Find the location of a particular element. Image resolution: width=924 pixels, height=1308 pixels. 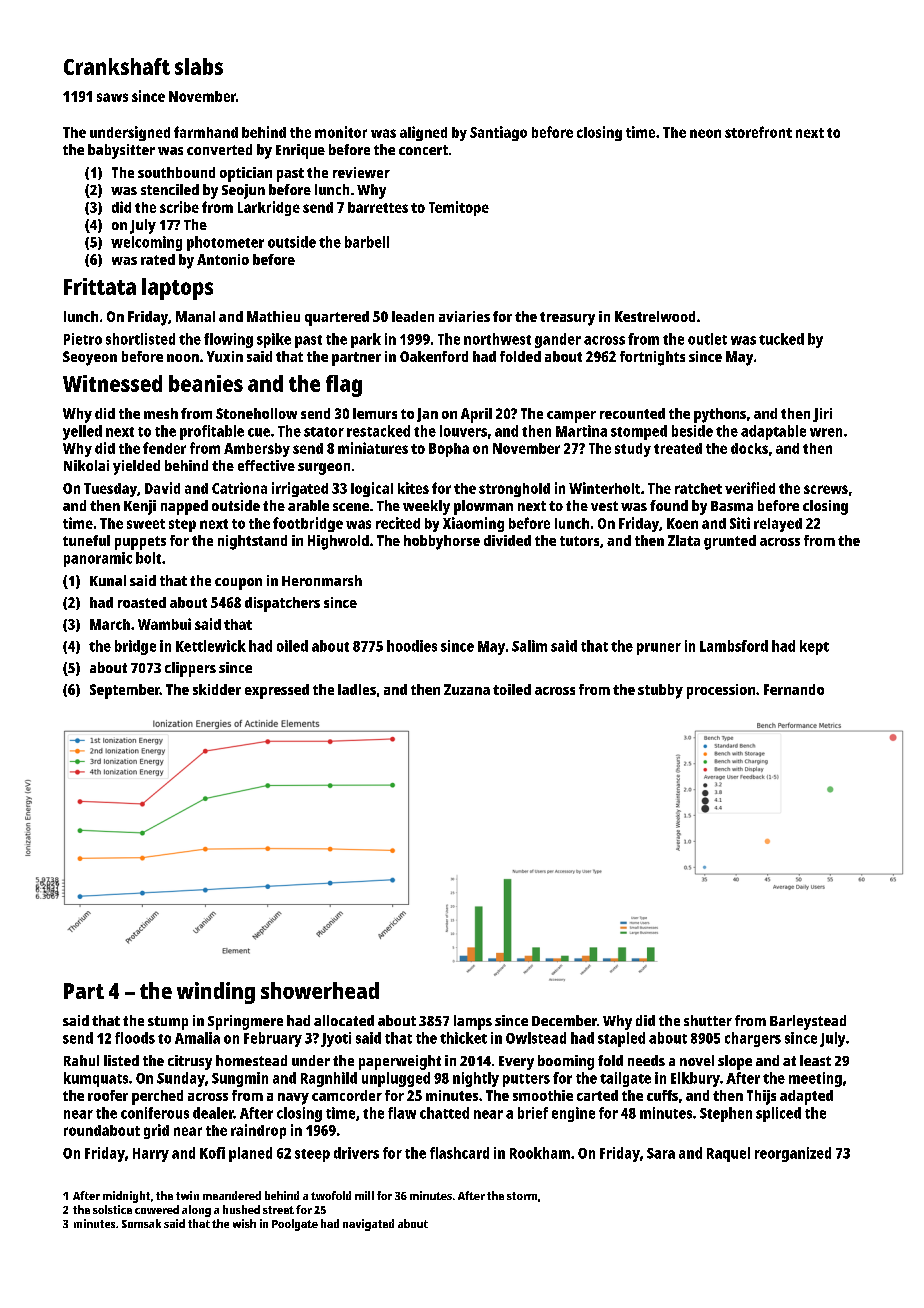

winding is located at coordinates (216, 993).
